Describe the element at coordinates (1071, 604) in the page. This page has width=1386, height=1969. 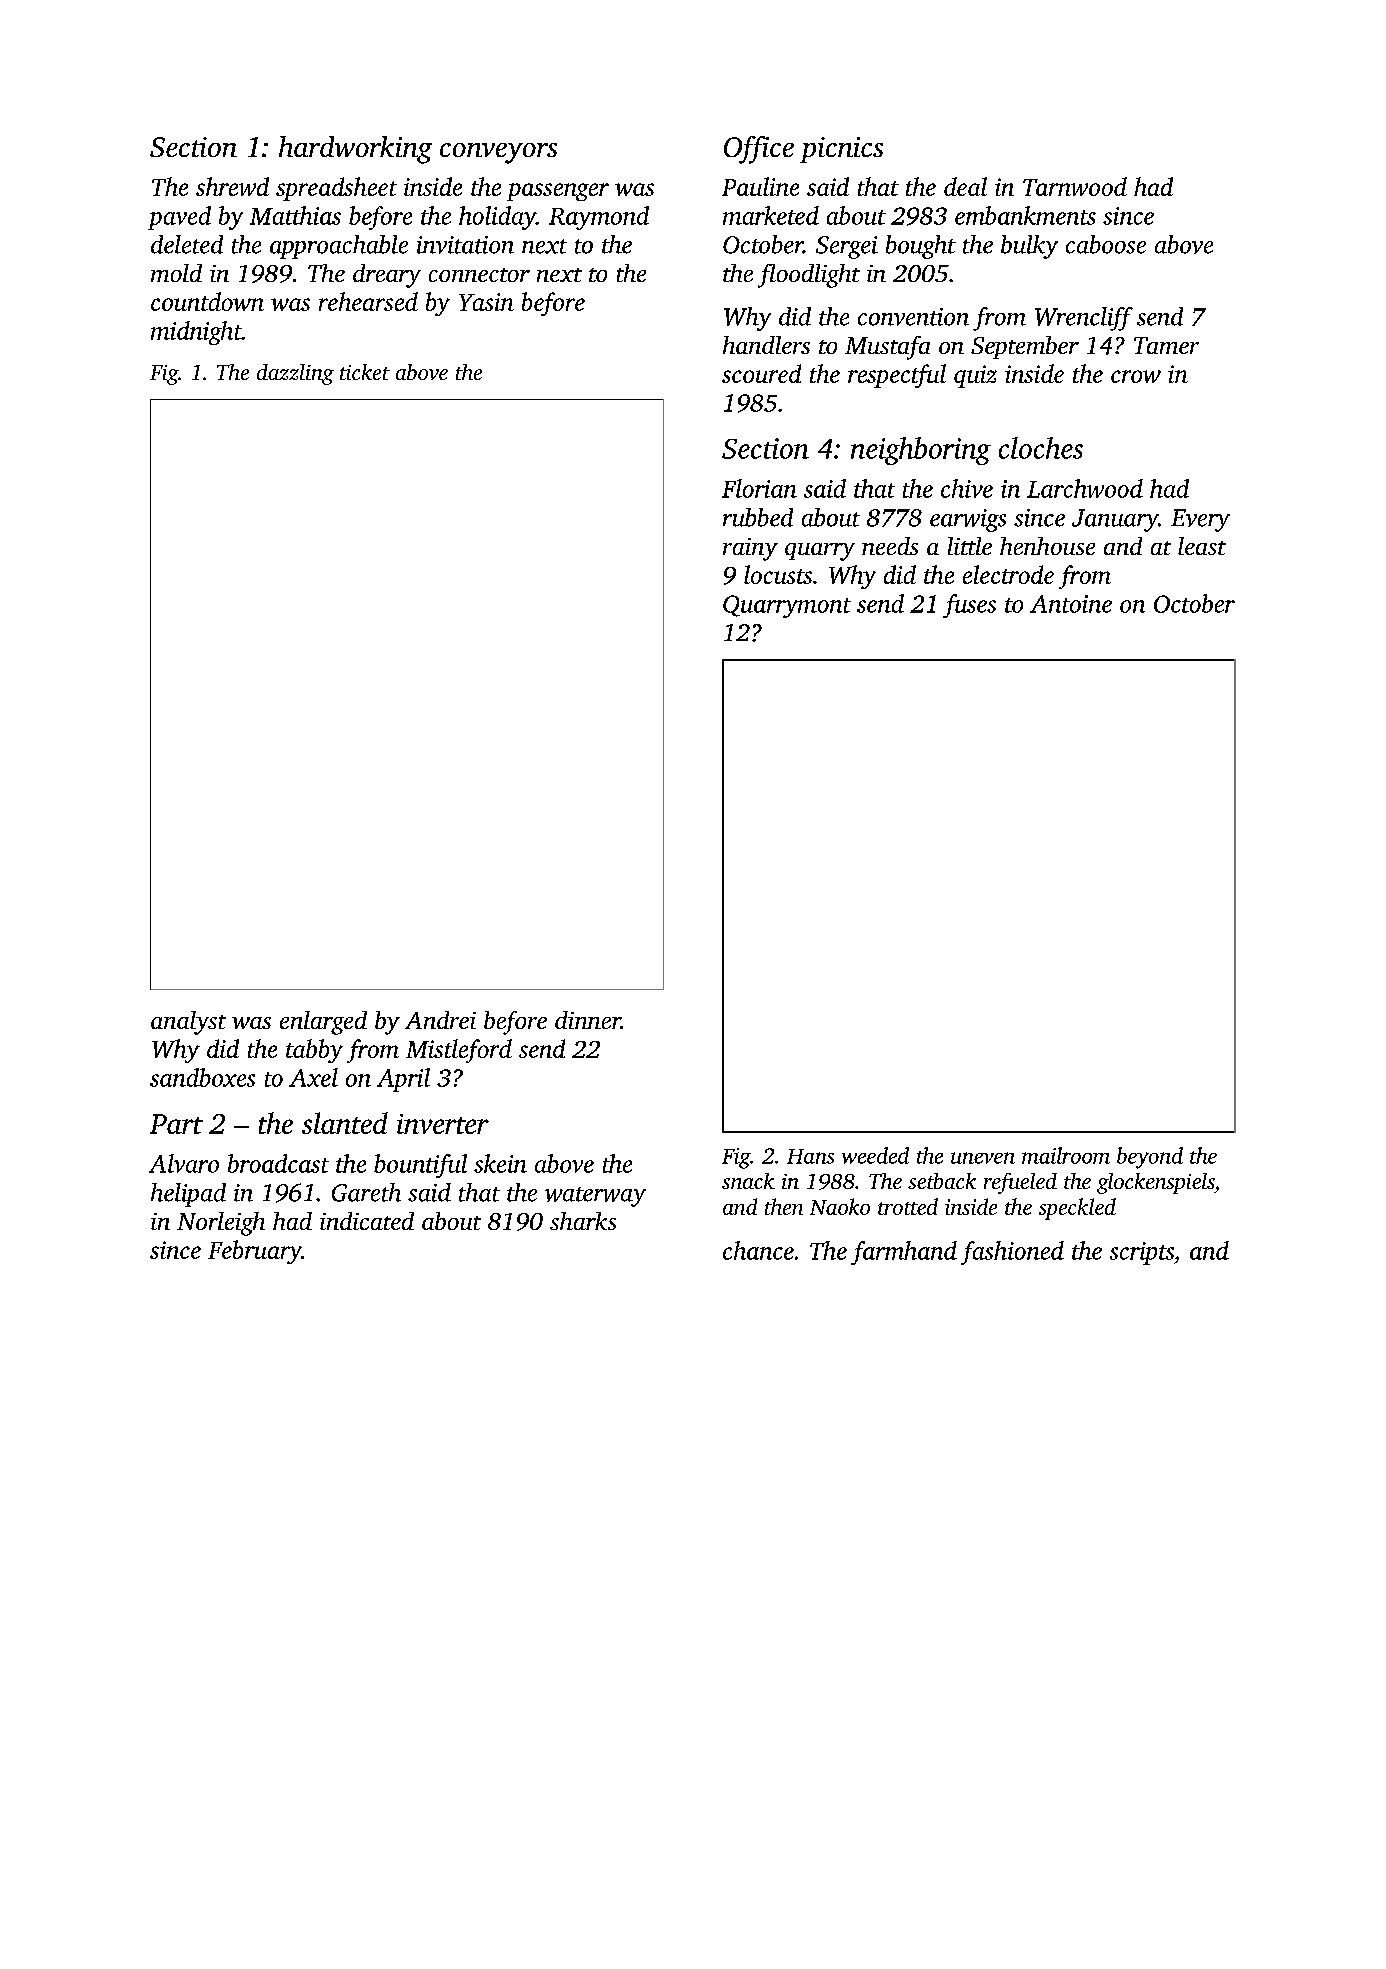
I see `Antoine` at that location.
